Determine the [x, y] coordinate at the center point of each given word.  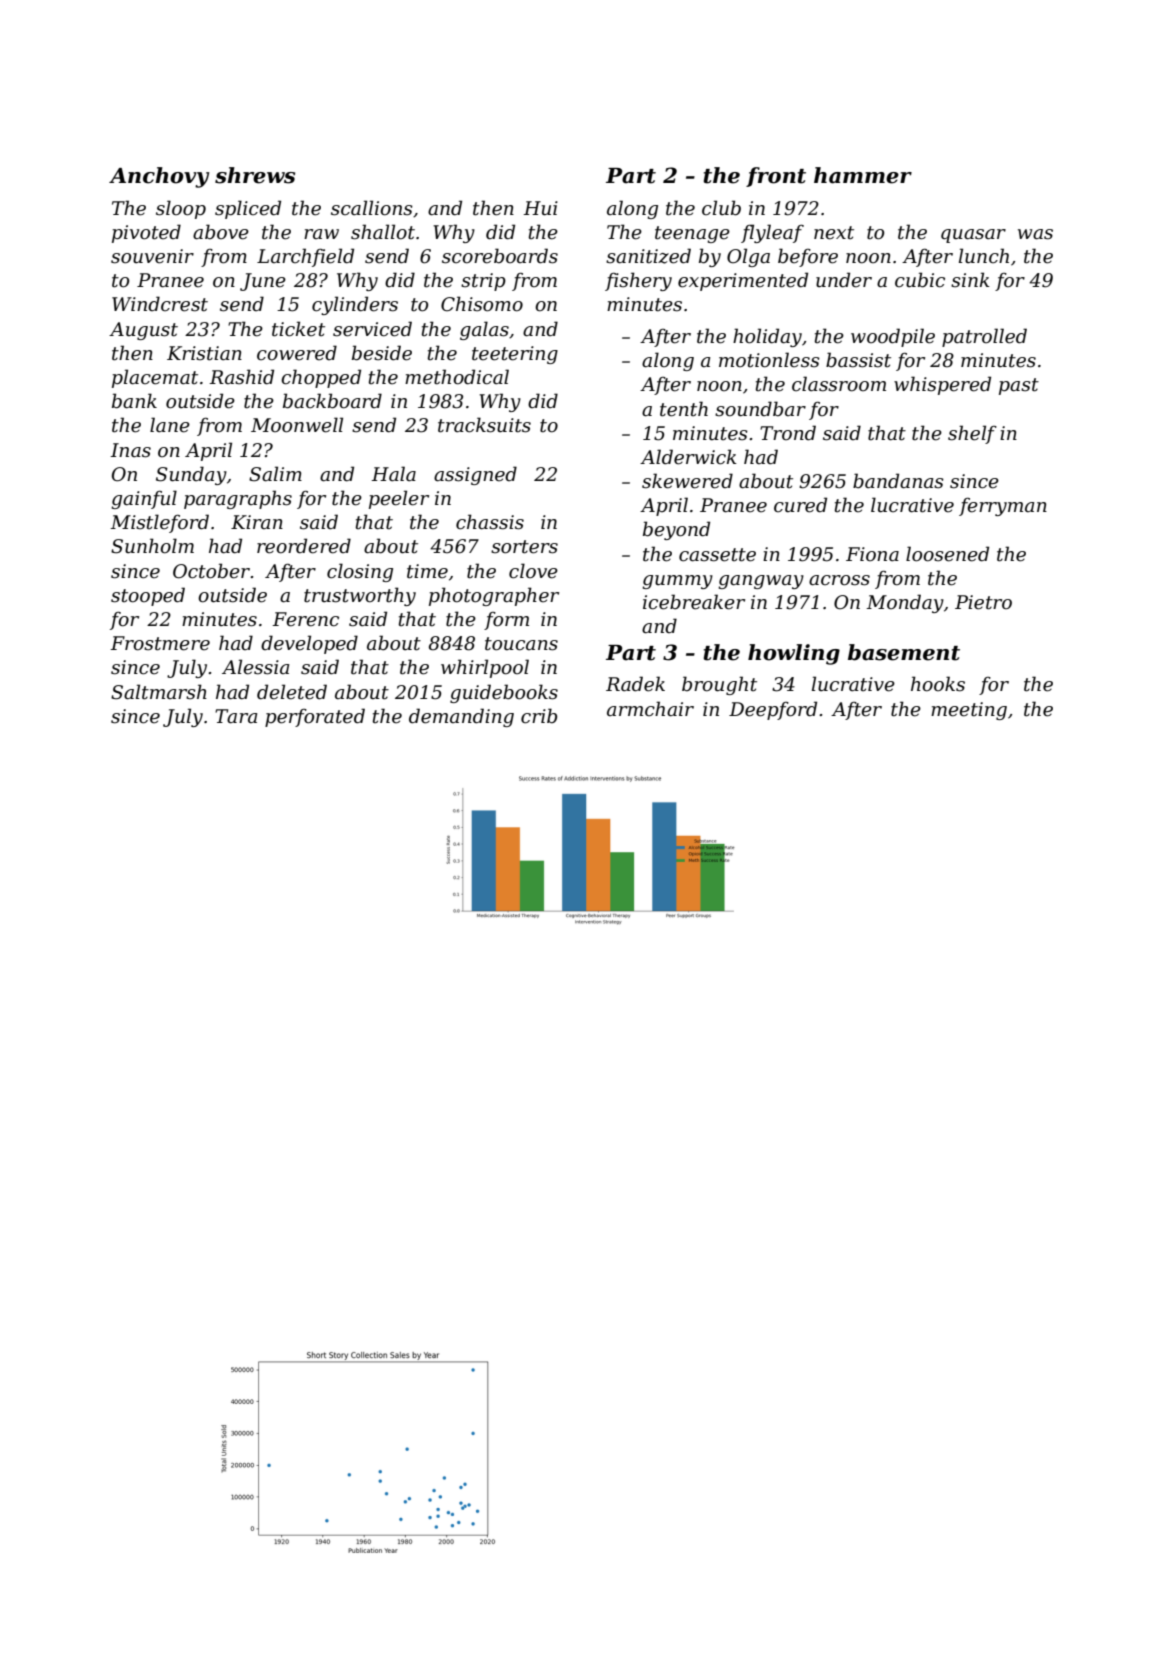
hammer [863, 175]
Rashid [241, 377]
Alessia [255, 667]
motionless [769, 360]
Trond [788, 433]
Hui [540, 208]
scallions [372, 208]
